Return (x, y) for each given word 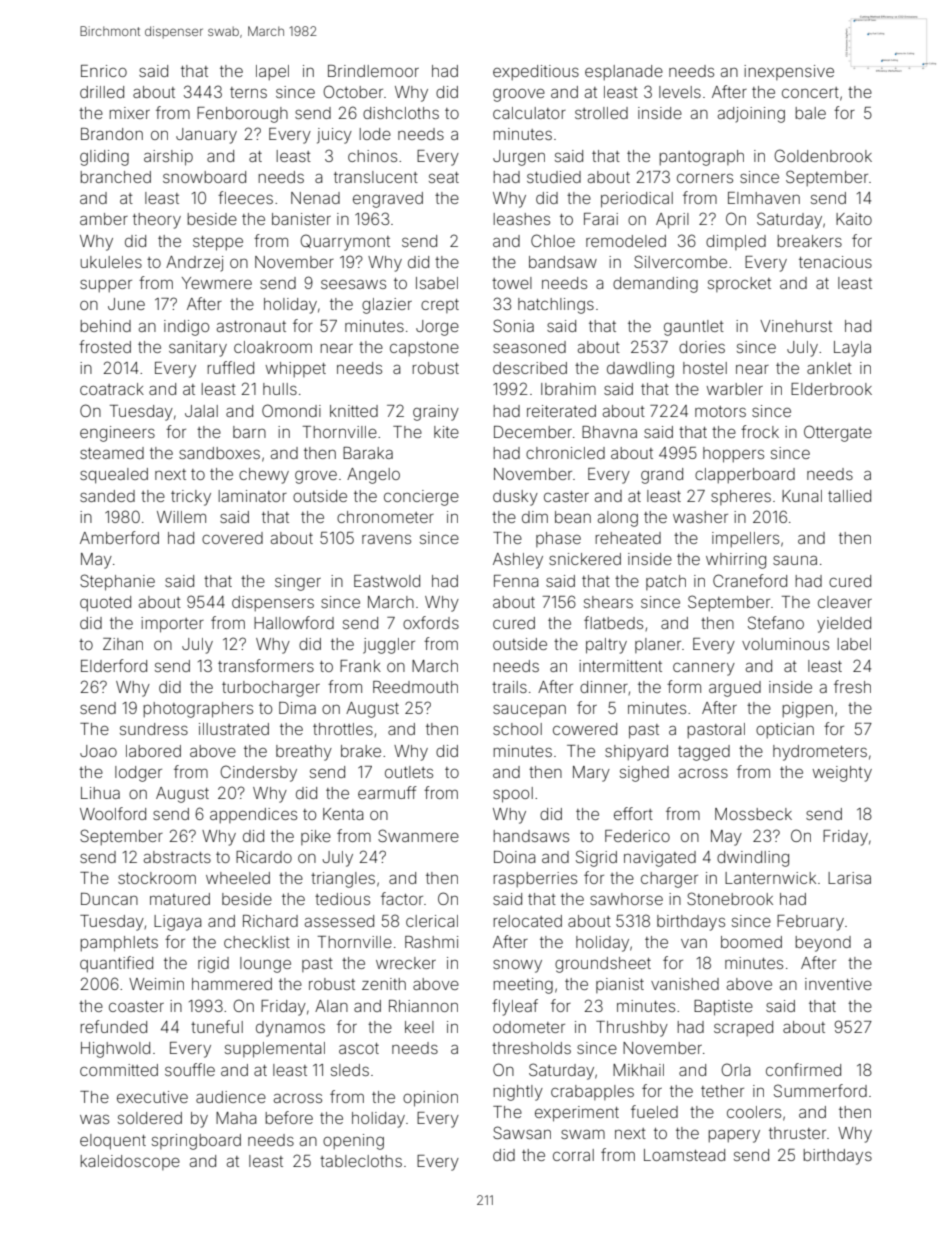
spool (513, 795)
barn (249, 432)
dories (702, 347)
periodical (637, 200)
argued (735, 689)
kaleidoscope (130, 1162)
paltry (606, 646)
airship (168, 158)
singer (298, 583)
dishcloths (401, 113)
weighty (842, 774)
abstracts (177, 857)
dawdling (640, 370)
